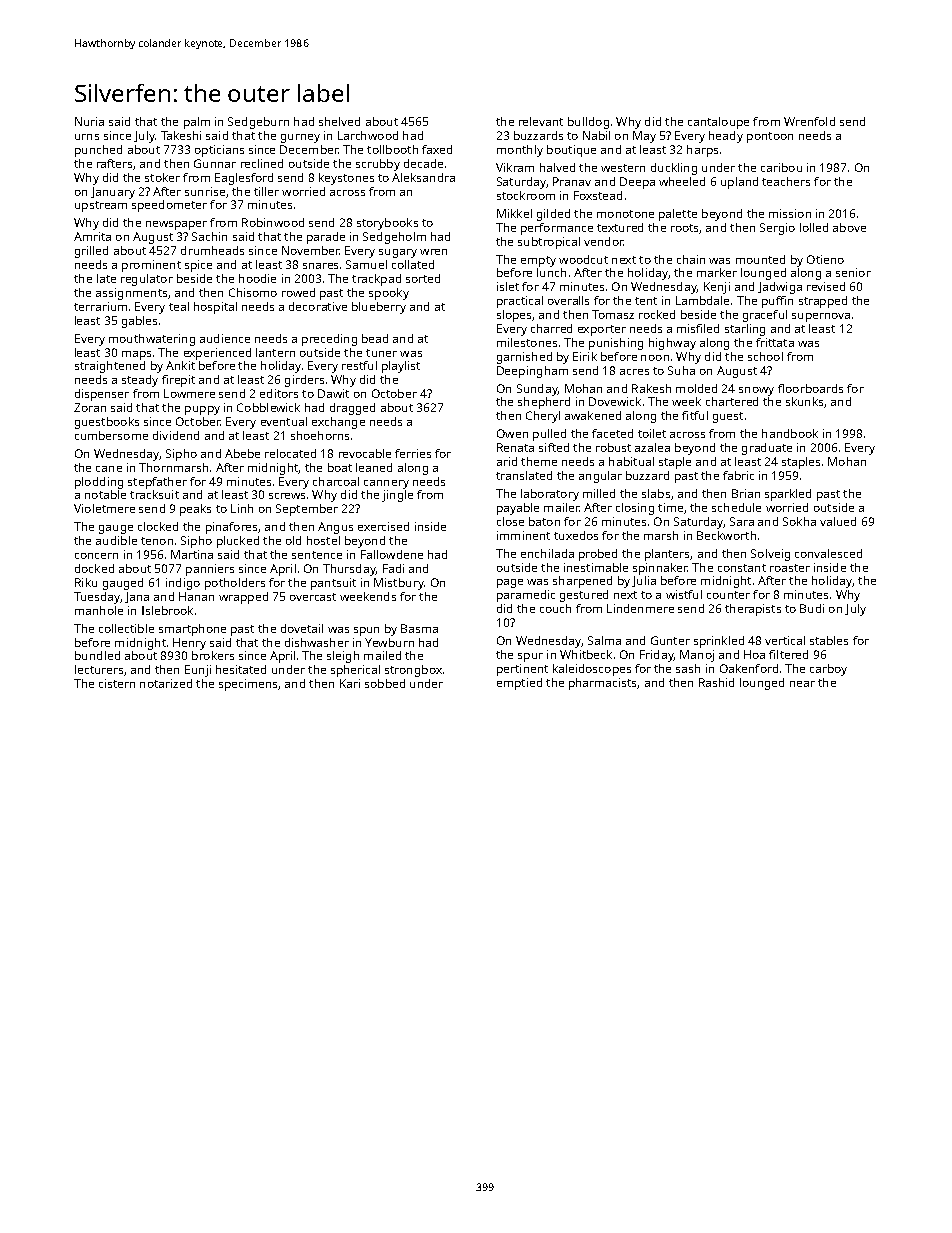  Describe the element at coordinates (555, 608) in the screenshot. I see `couch` at that location.
